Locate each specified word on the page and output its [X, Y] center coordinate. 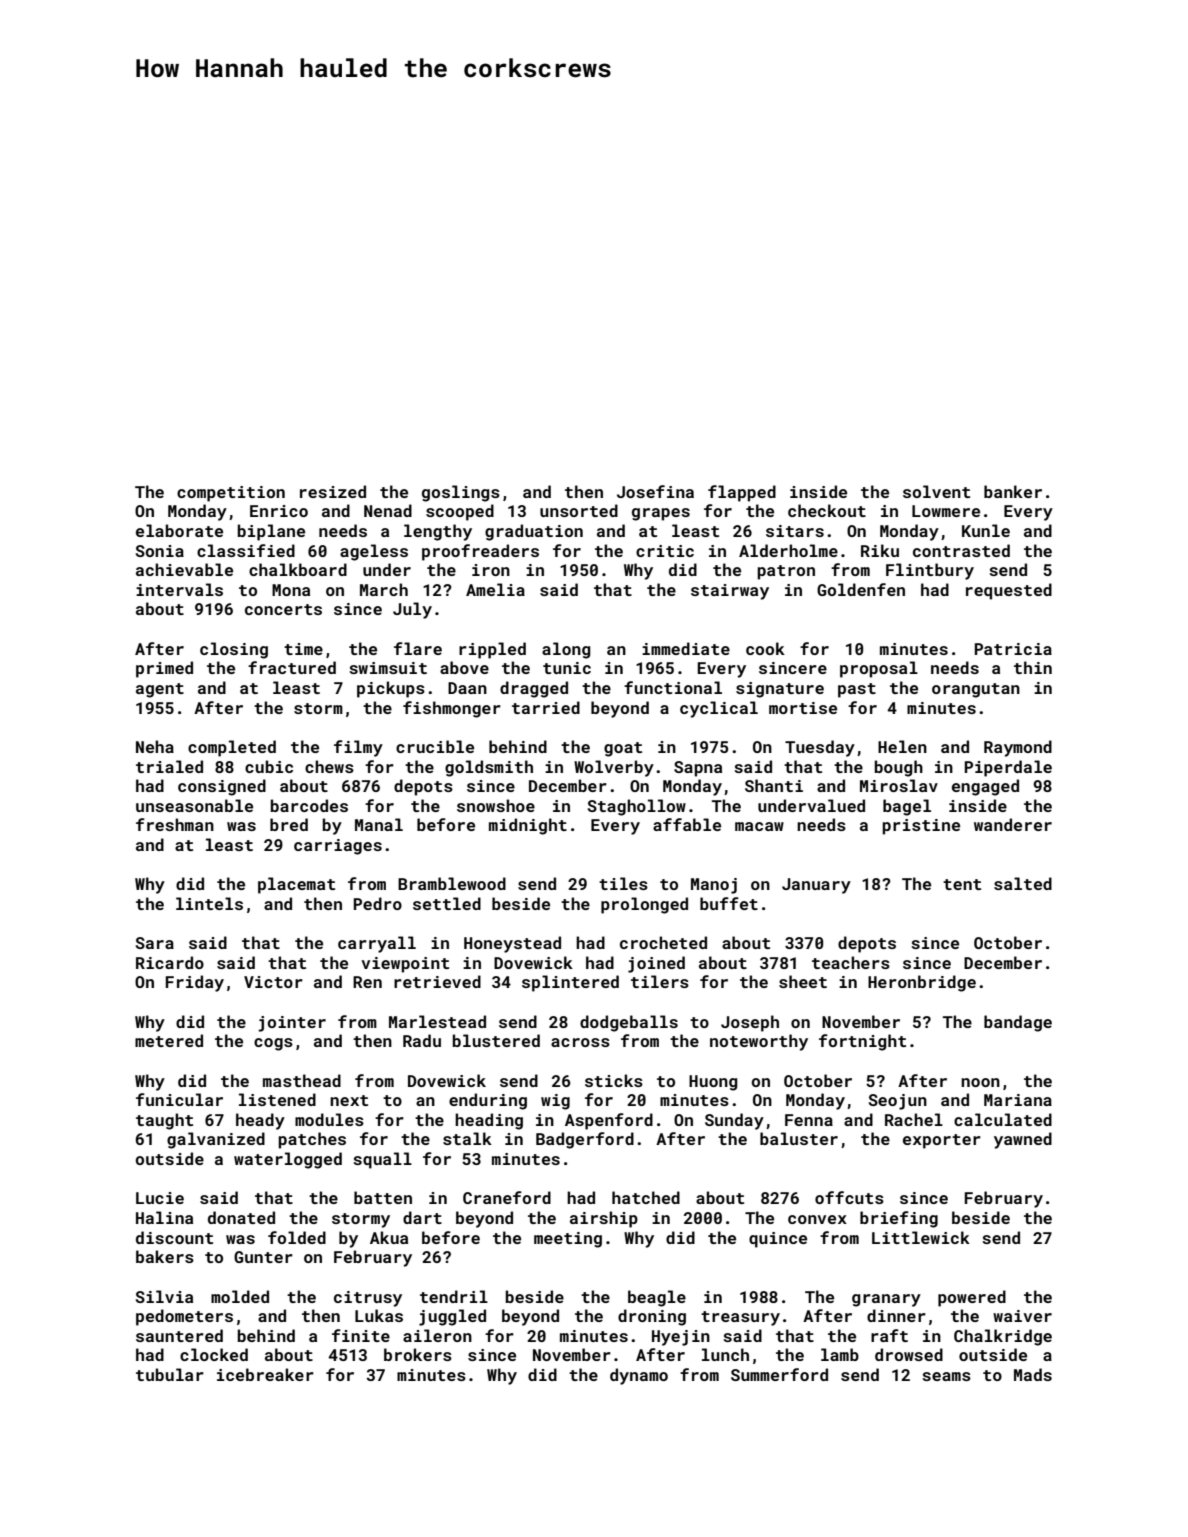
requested [1009, 591]
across [580, 1042]
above [464, 667]
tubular [170, 1374]
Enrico [279, 511]
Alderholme [788, 550]
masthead [302, 1080]
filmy [358, 748]
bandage [1018, 1023]
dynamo [639, 1376]
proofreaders [480, 552]
